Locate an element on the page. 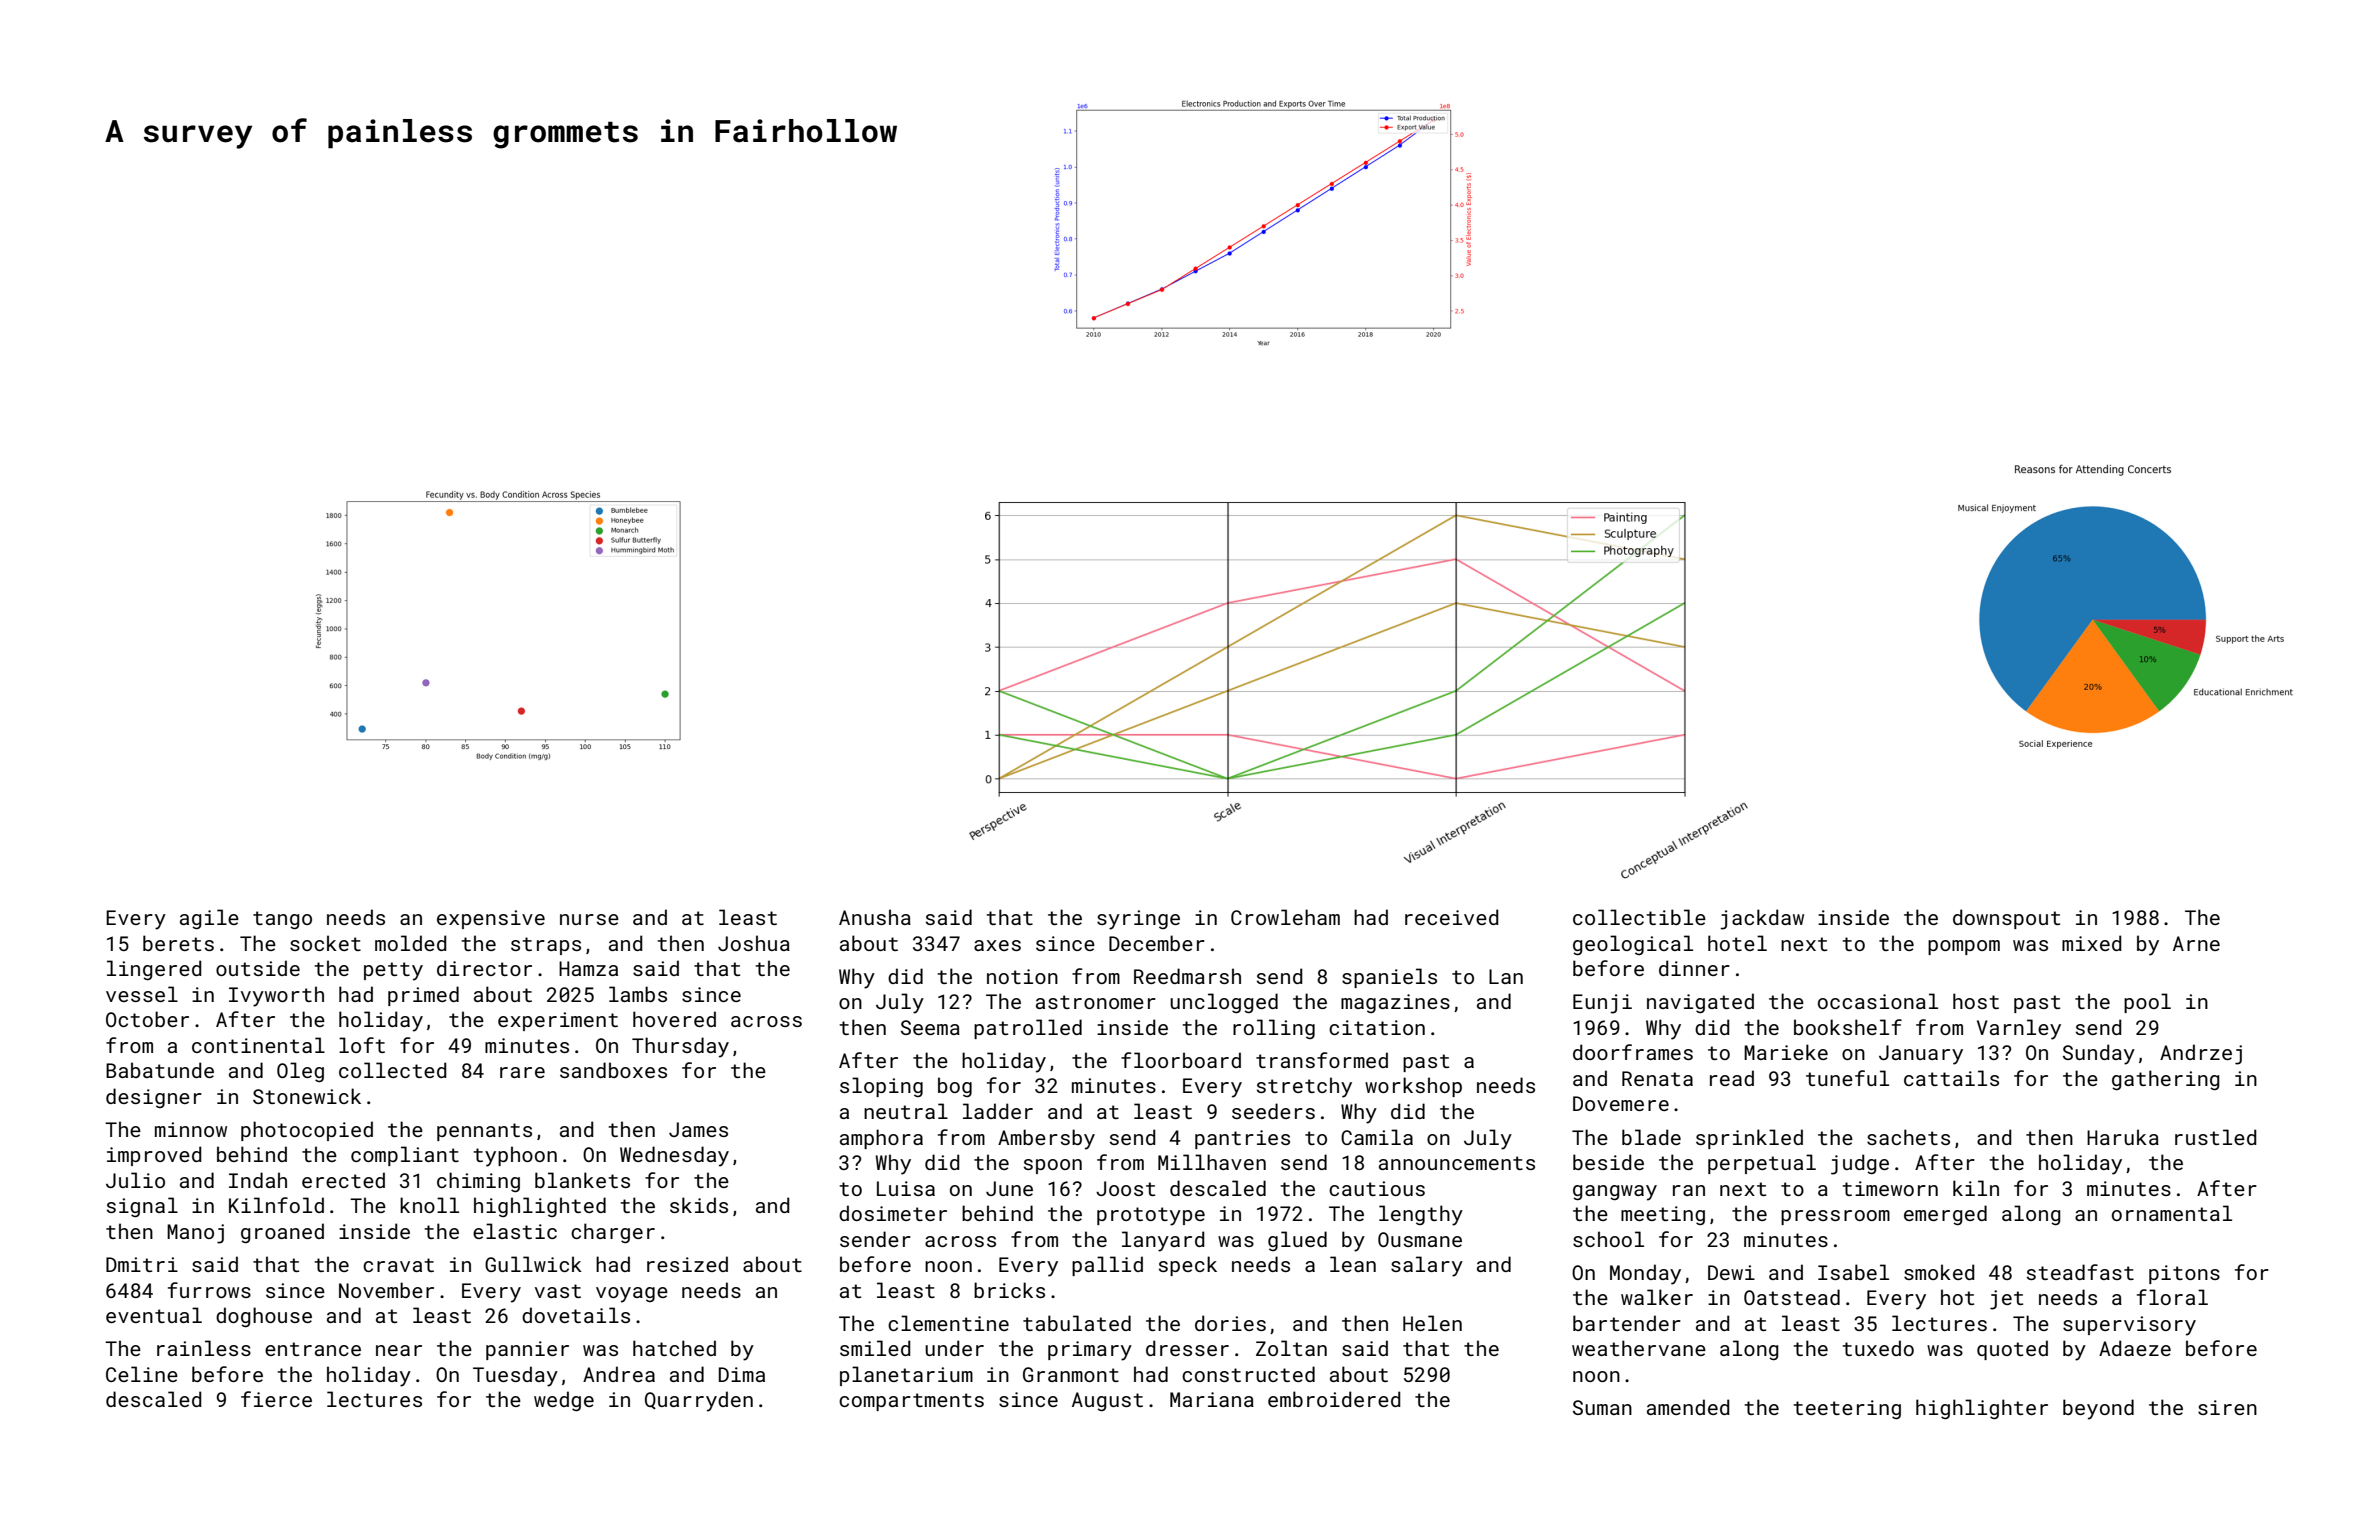 The height and width of the image is (1540, 2380). sloping is located at coordinates (881, 1087).
